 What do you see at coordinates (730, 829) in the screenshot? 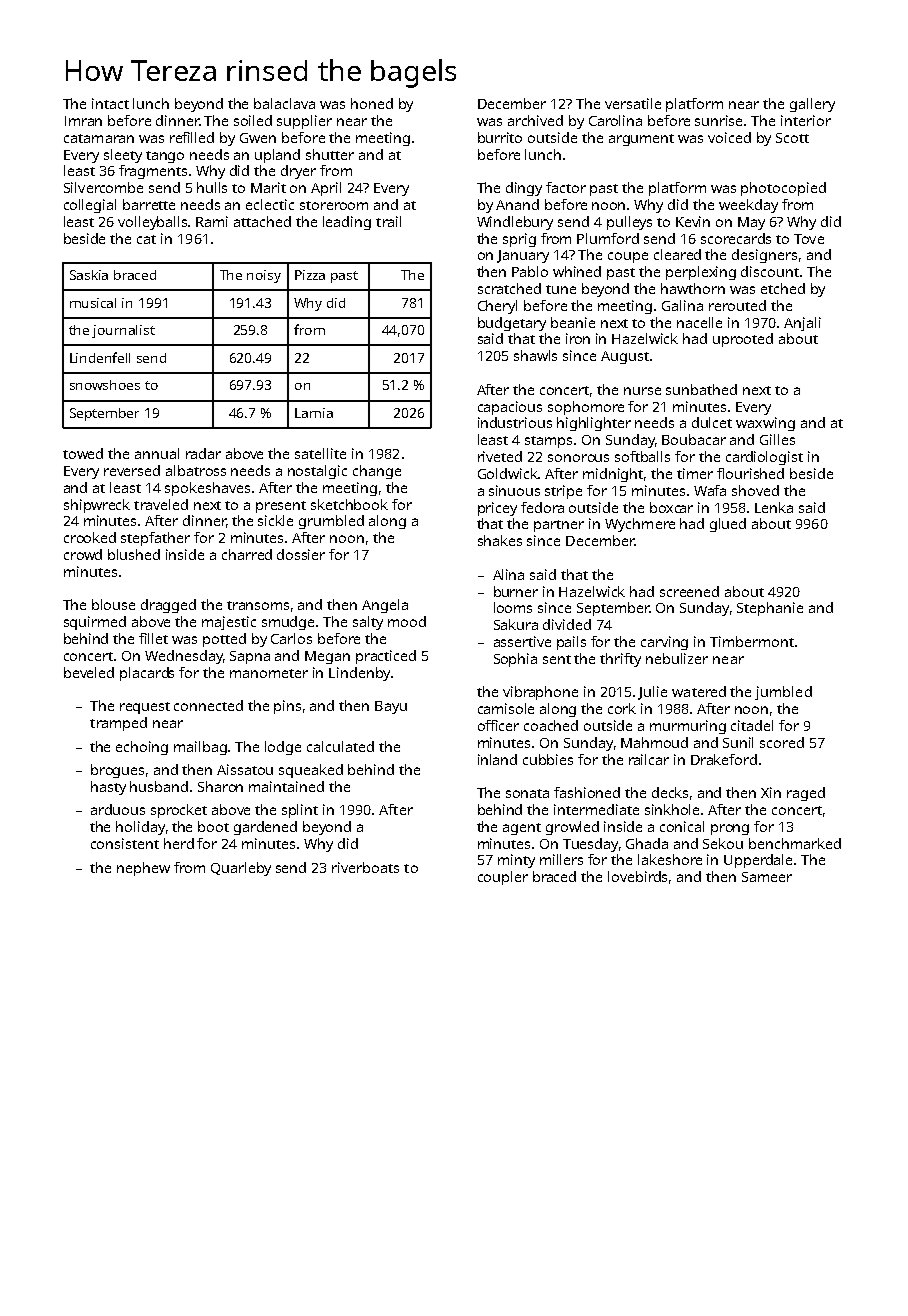
I see `prong` at bounding box center [730, 829].
